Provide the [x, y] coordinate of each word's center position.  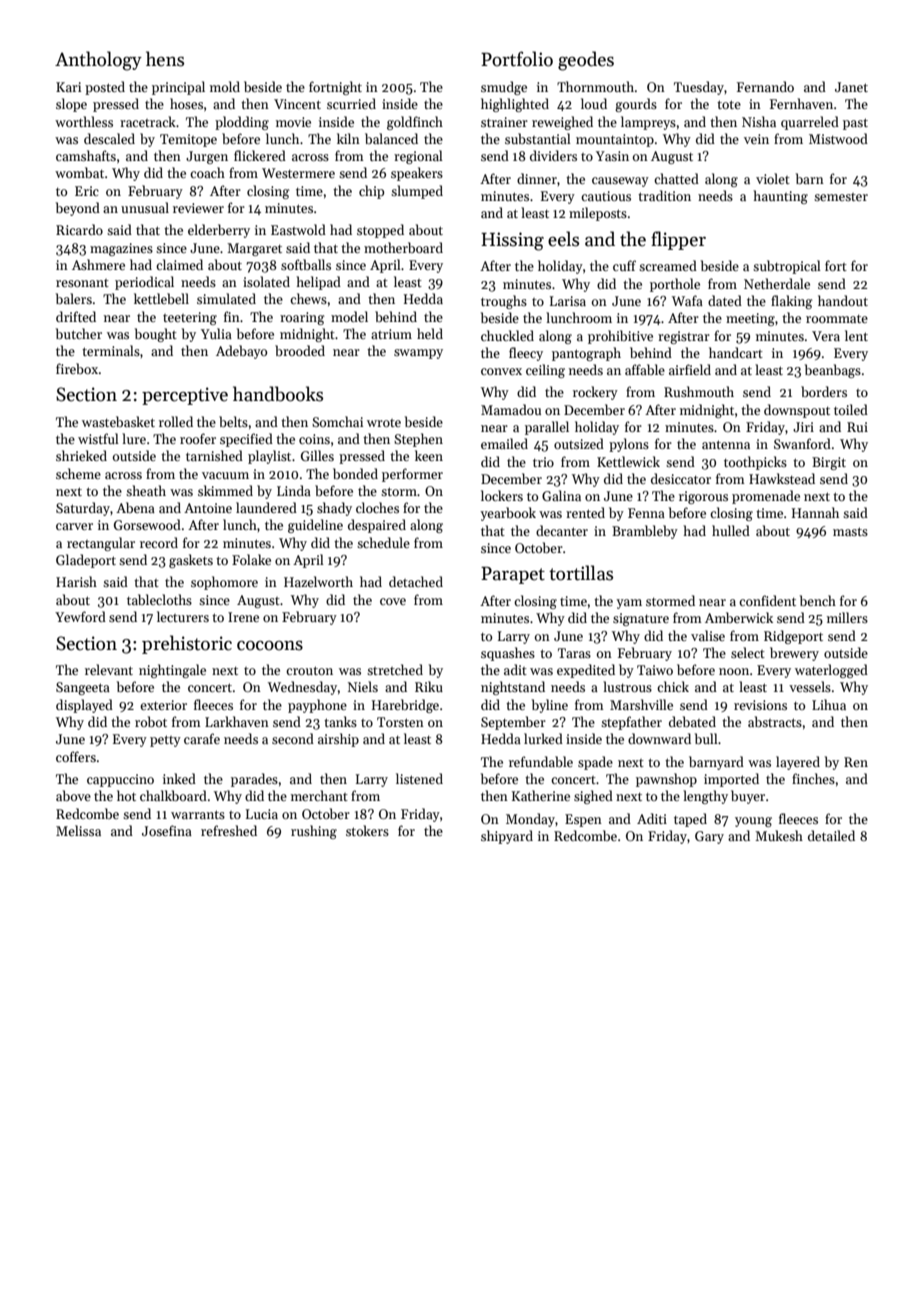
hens [165, 59]
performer [412, 475]
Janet [851, 87]
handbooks [278, 394]
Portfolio [517, 59]
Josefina [167, 830]
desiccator [681, 478]
